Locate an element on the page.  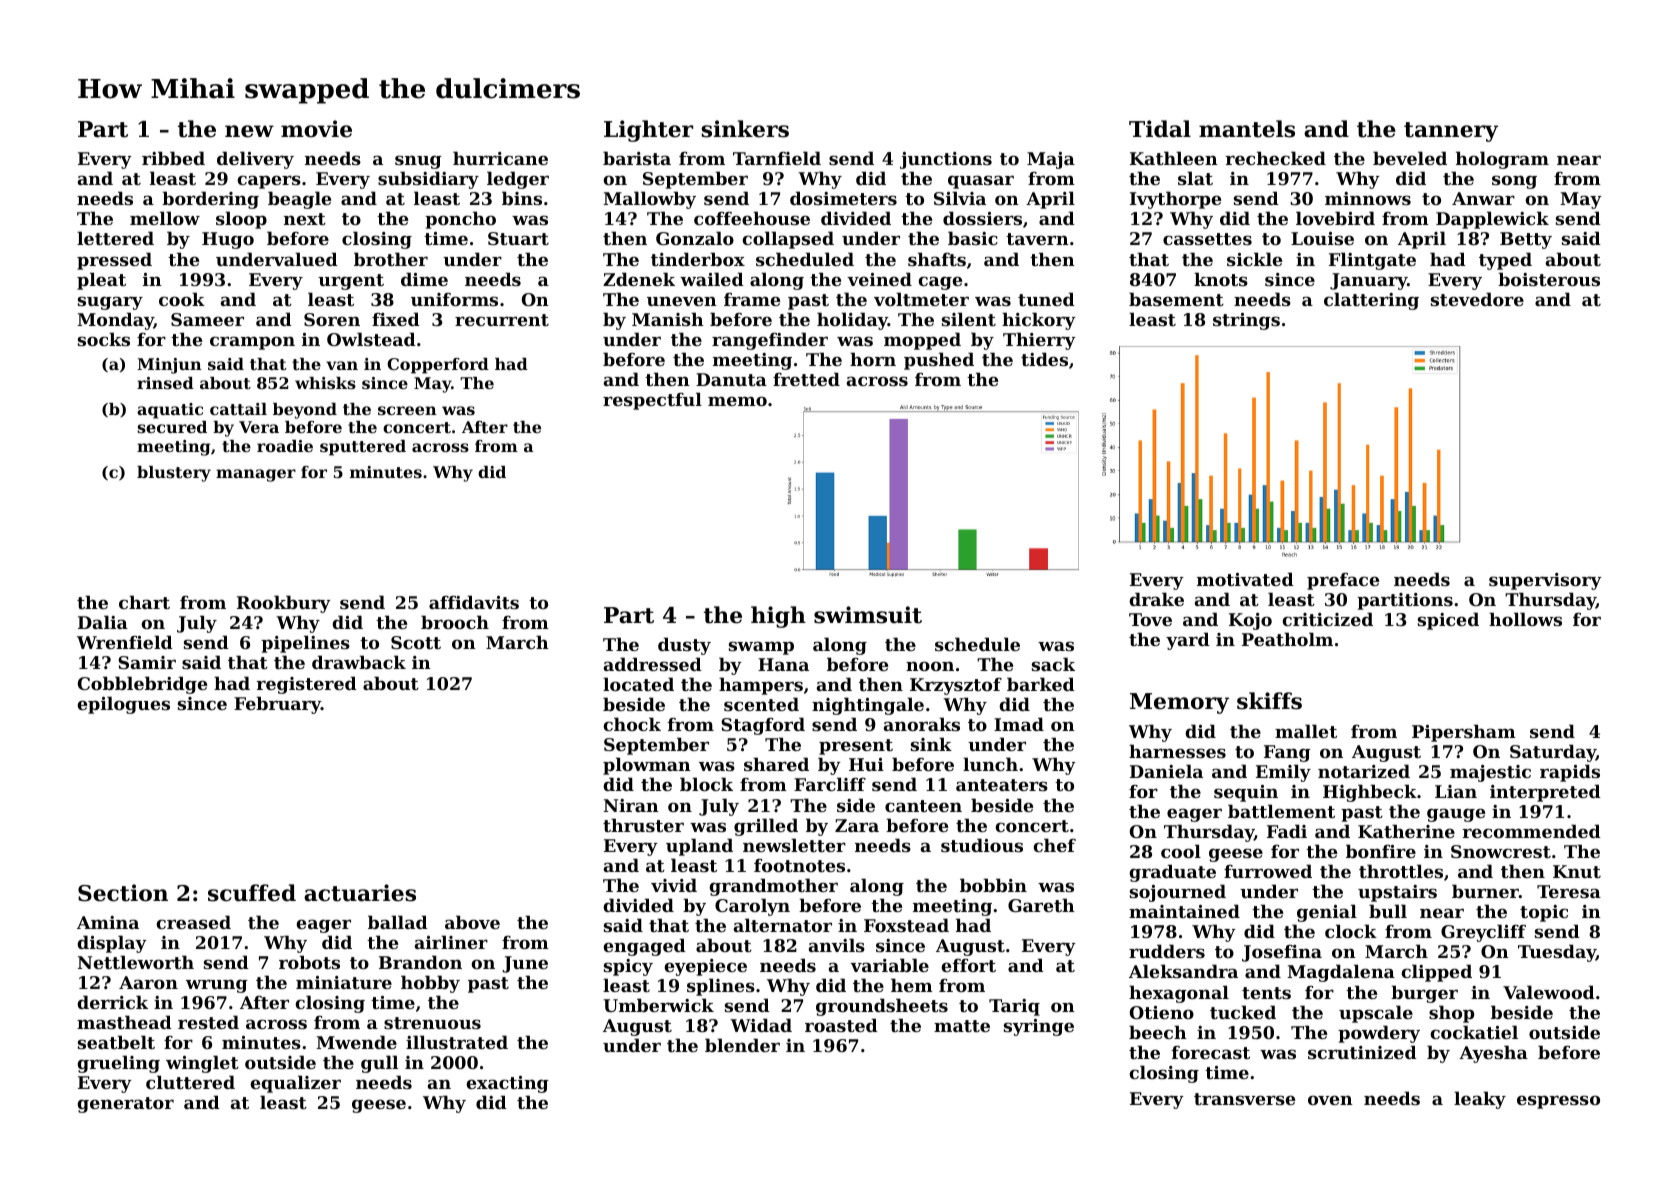
mantels is located at coordinates (1247, 129).
